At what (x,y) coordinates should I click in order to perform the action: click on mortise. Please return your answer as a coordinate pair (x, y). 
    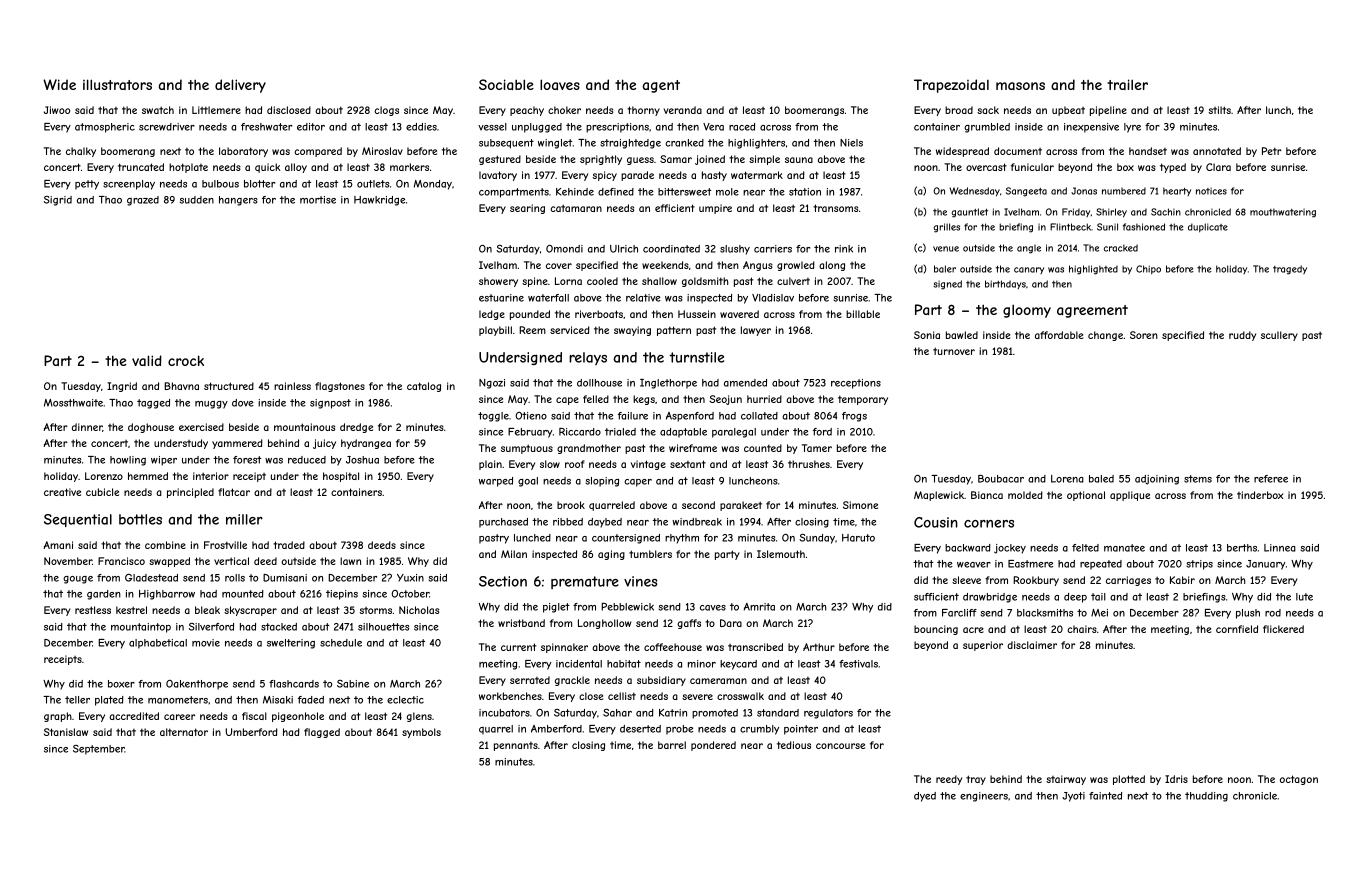
    Looking at the image, I should click on (318, 200).
